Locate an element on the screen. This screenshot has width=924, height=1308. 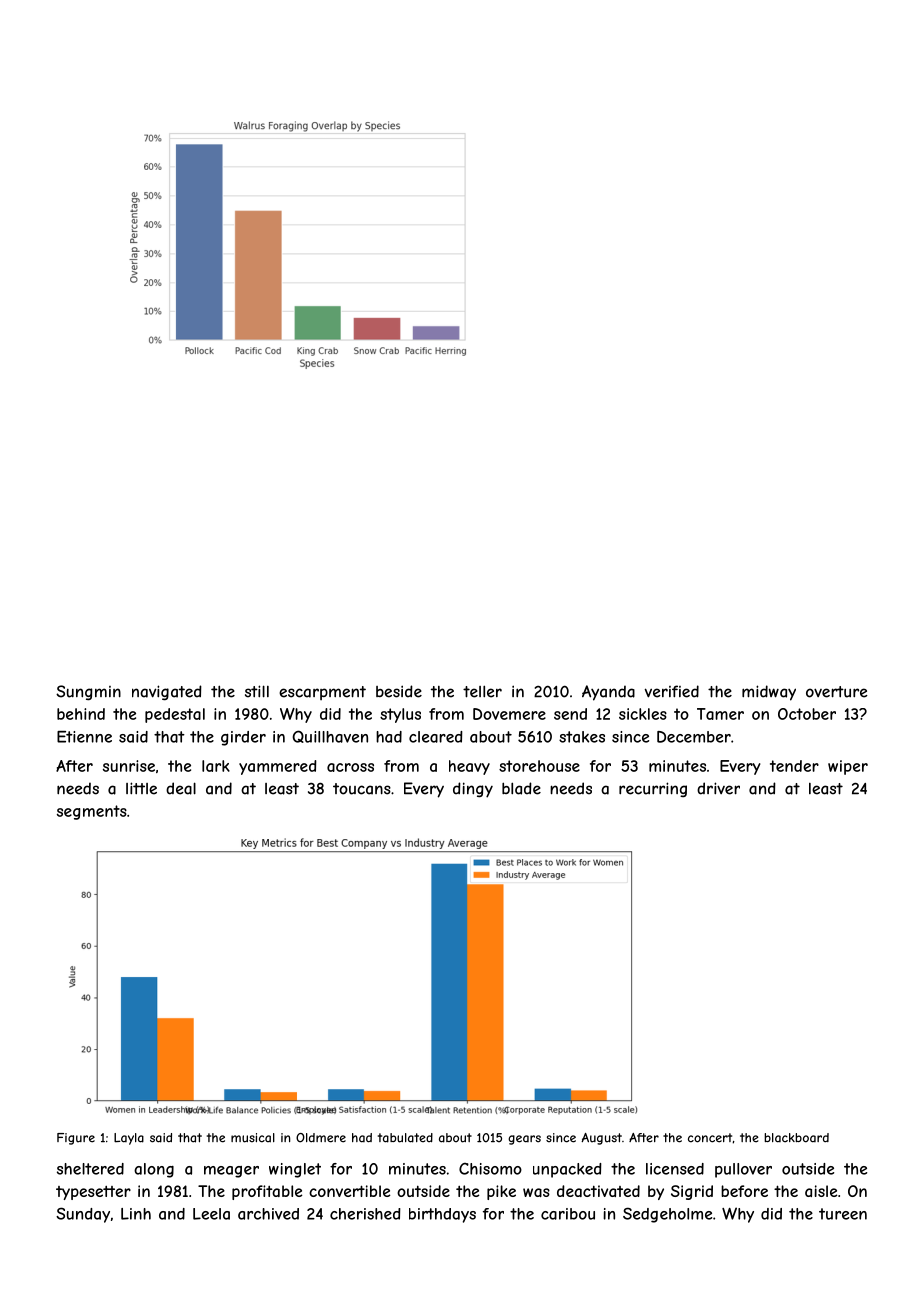
blackboard is located at coordinates (796, 1138).
